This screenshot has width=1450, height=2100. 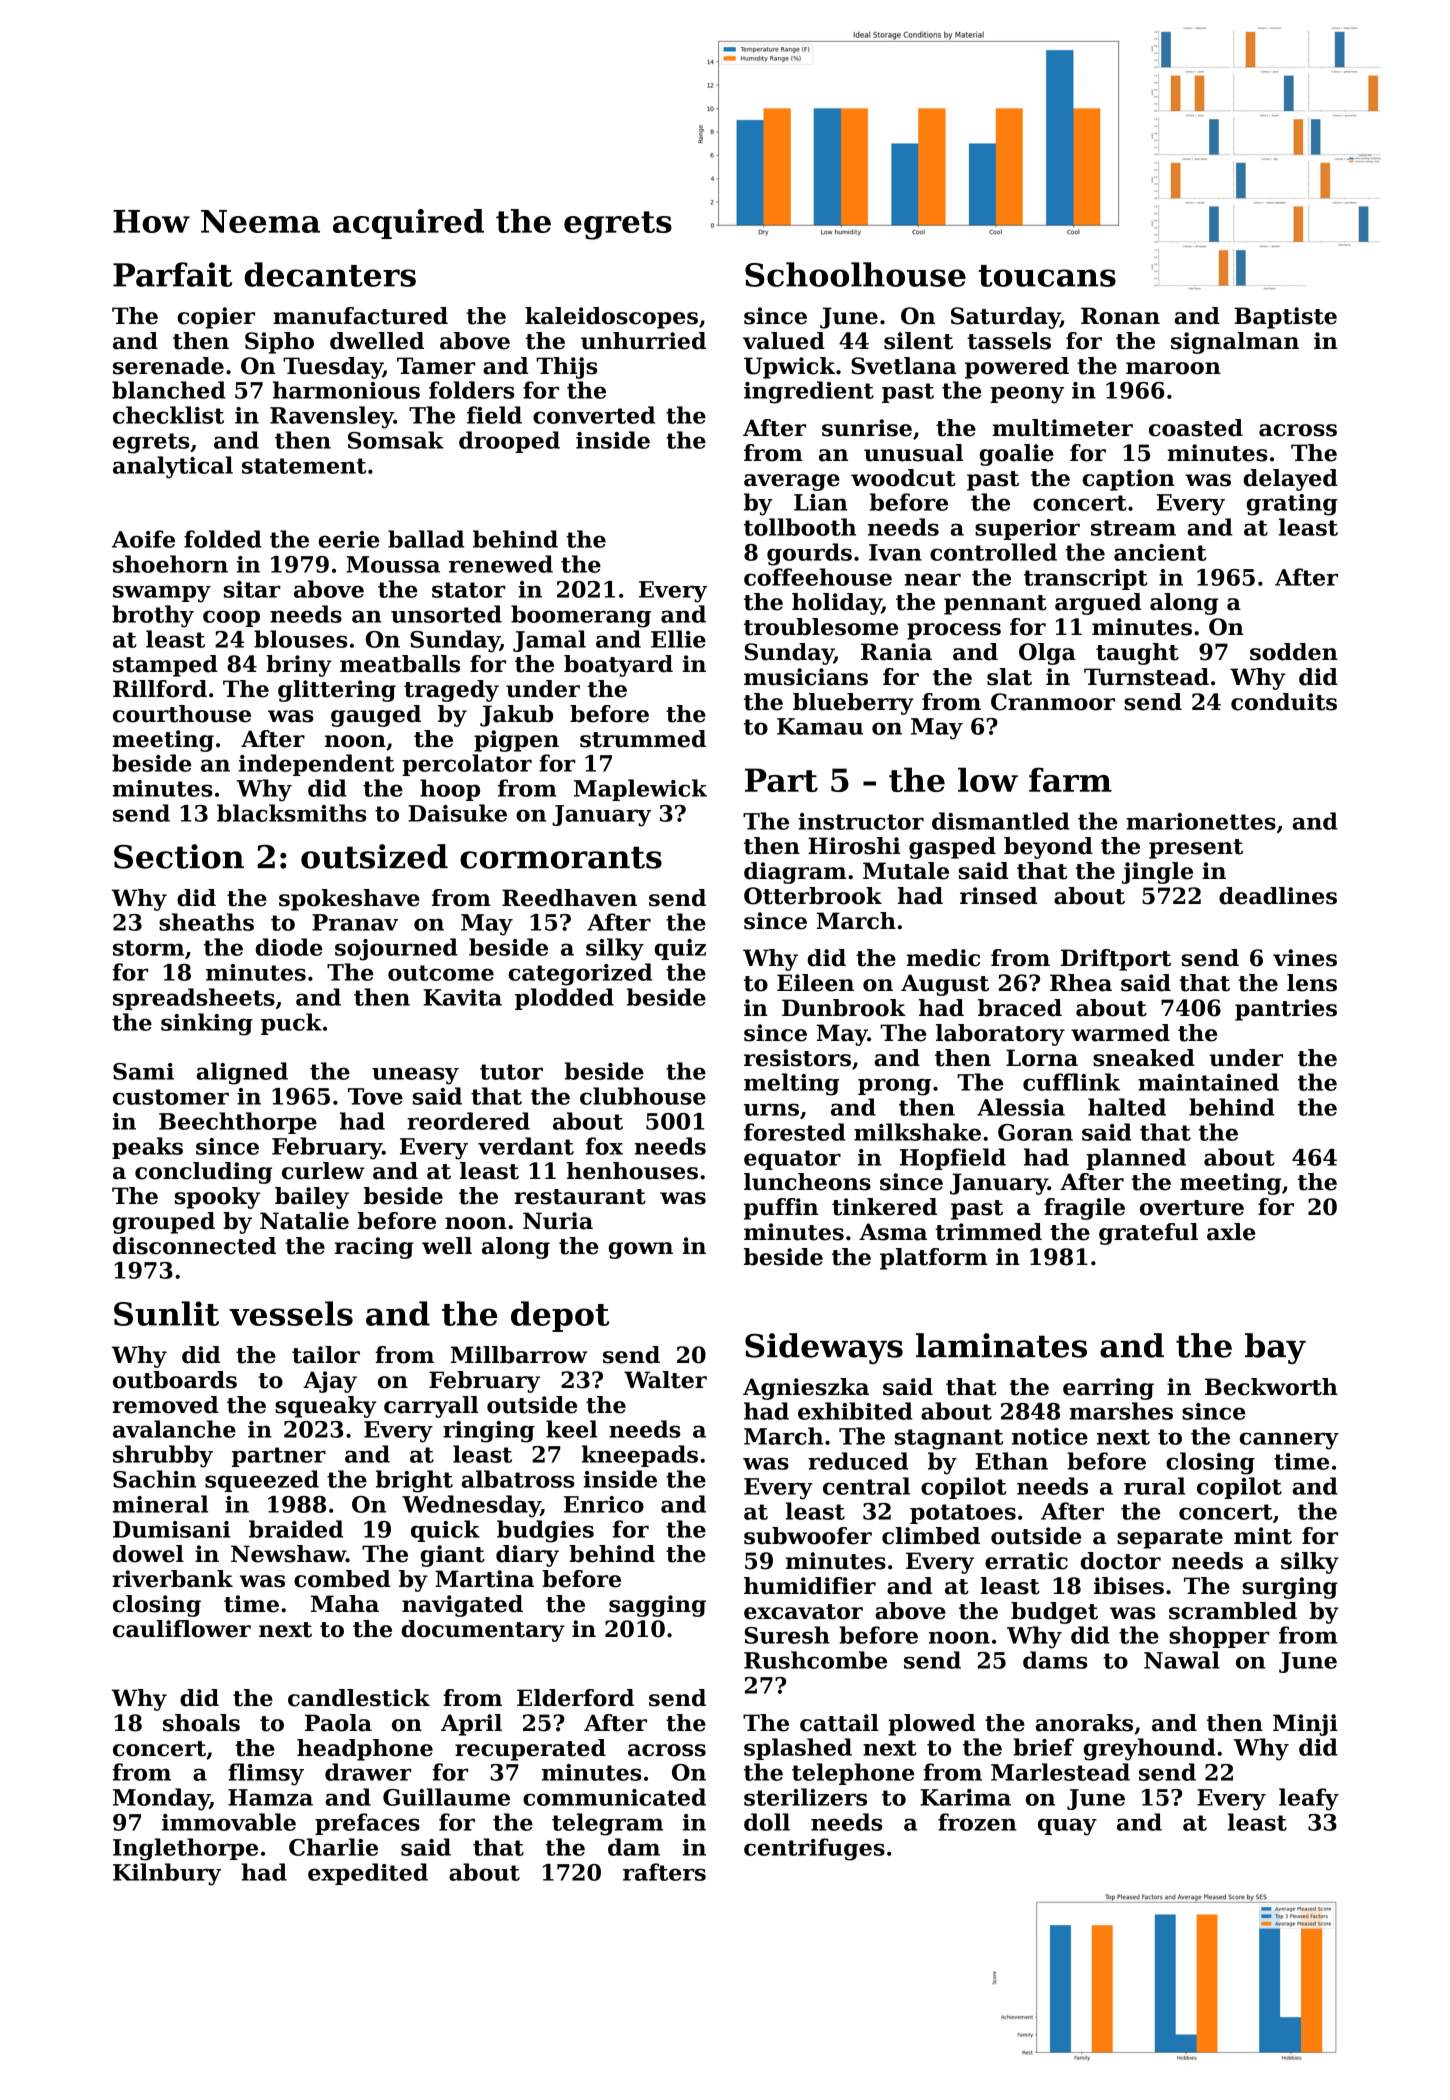 I want to click on bay, so click(x=1275, y=1348).
